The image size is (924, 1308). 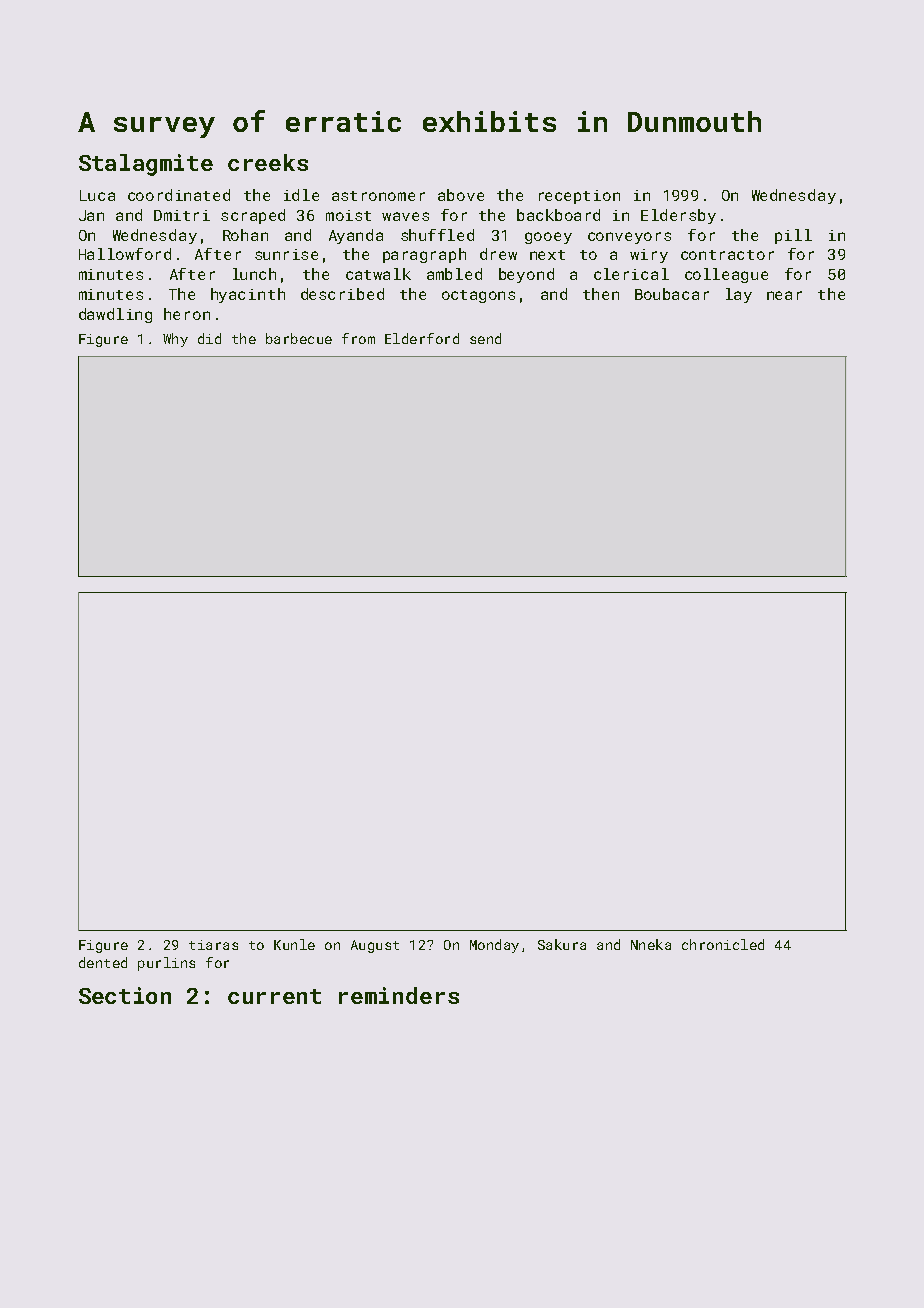 What do you see at coordinates (723, 944) in the image?
I see `chronicled` at bounding box center [723, 944].
